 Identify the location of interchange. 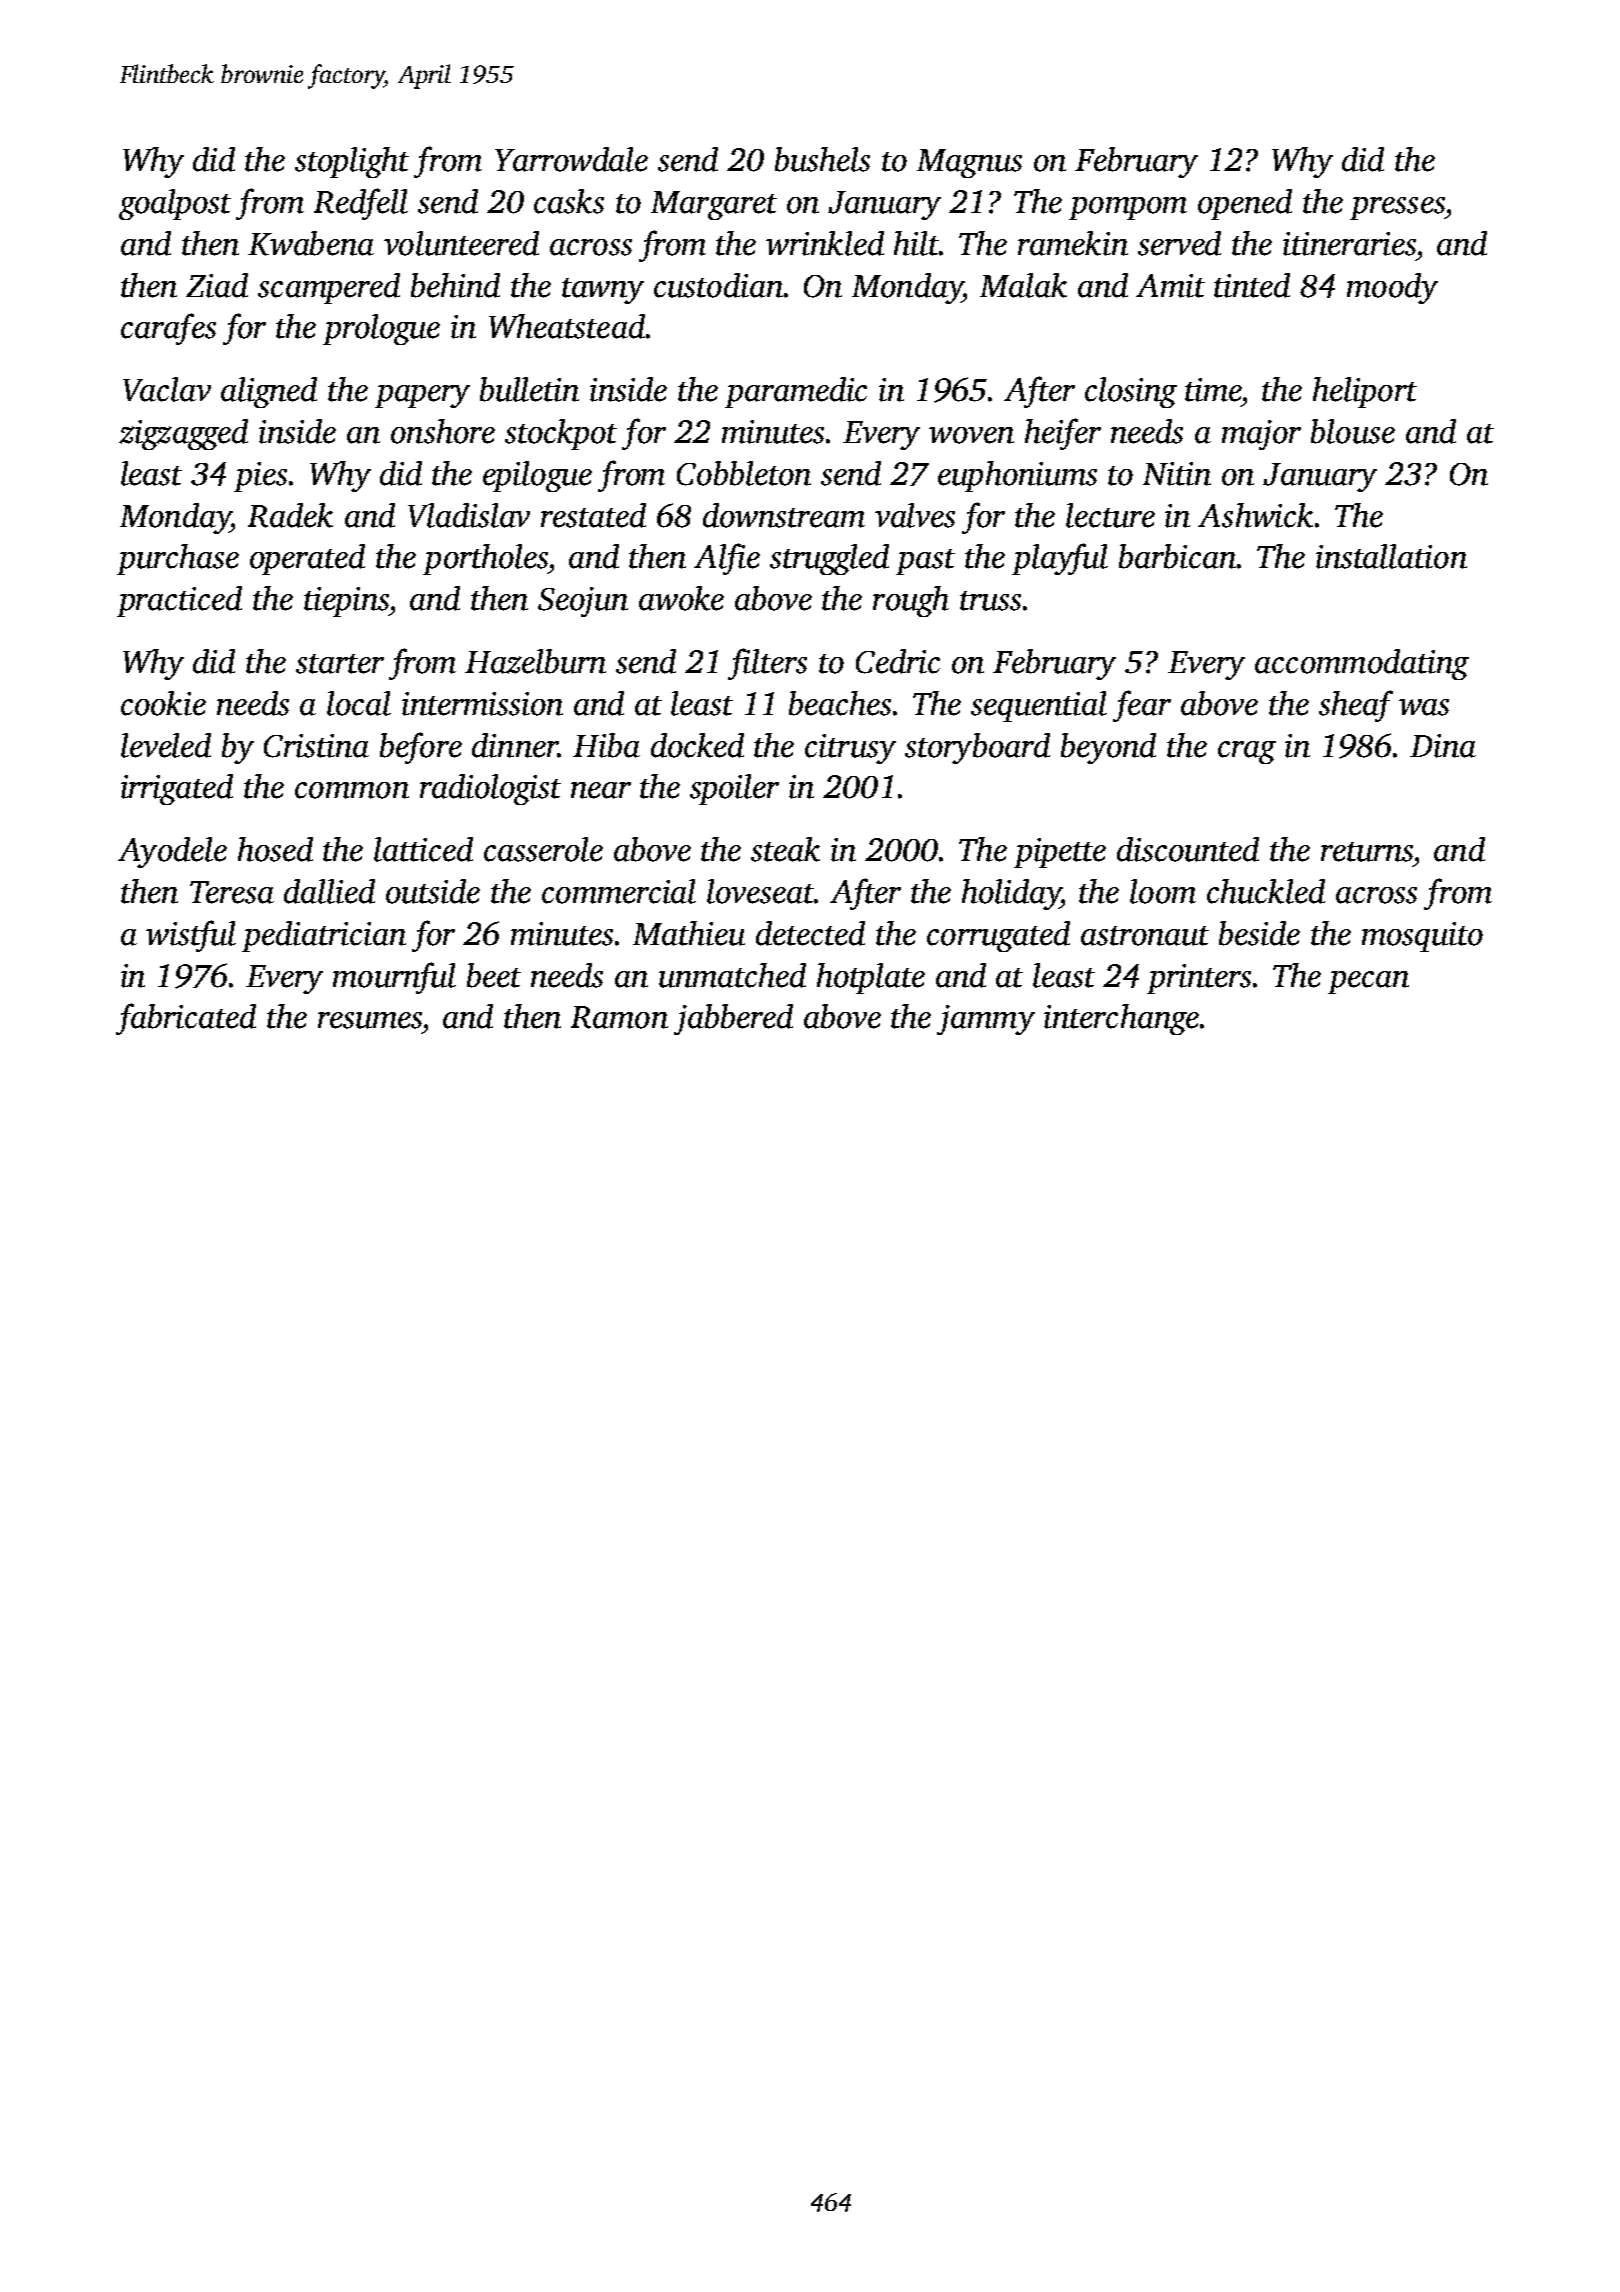
(1121, 1019).
